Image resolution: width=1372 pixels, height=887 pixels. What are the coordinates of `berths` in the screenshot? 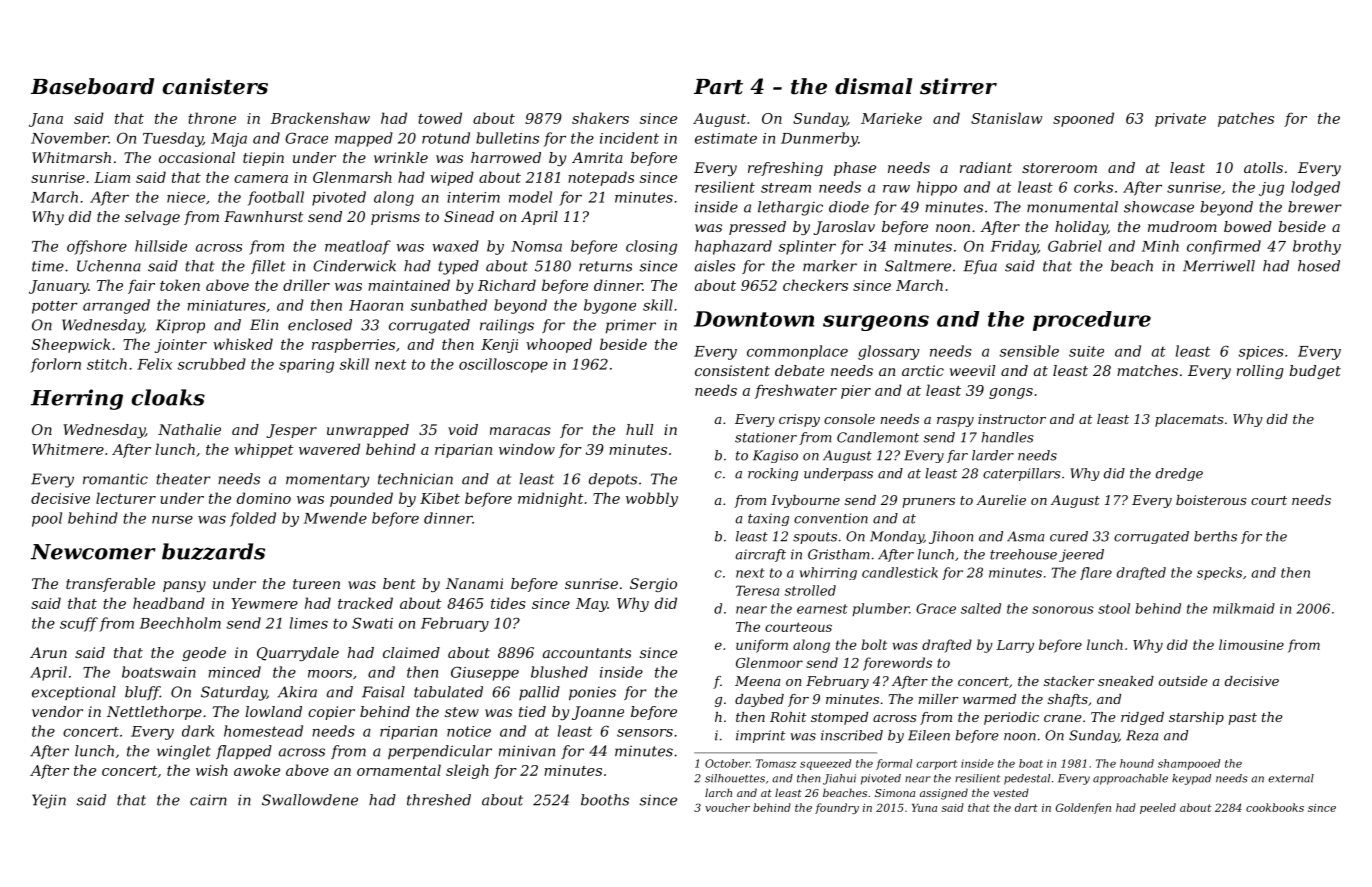 It's located at (1215, 536).
